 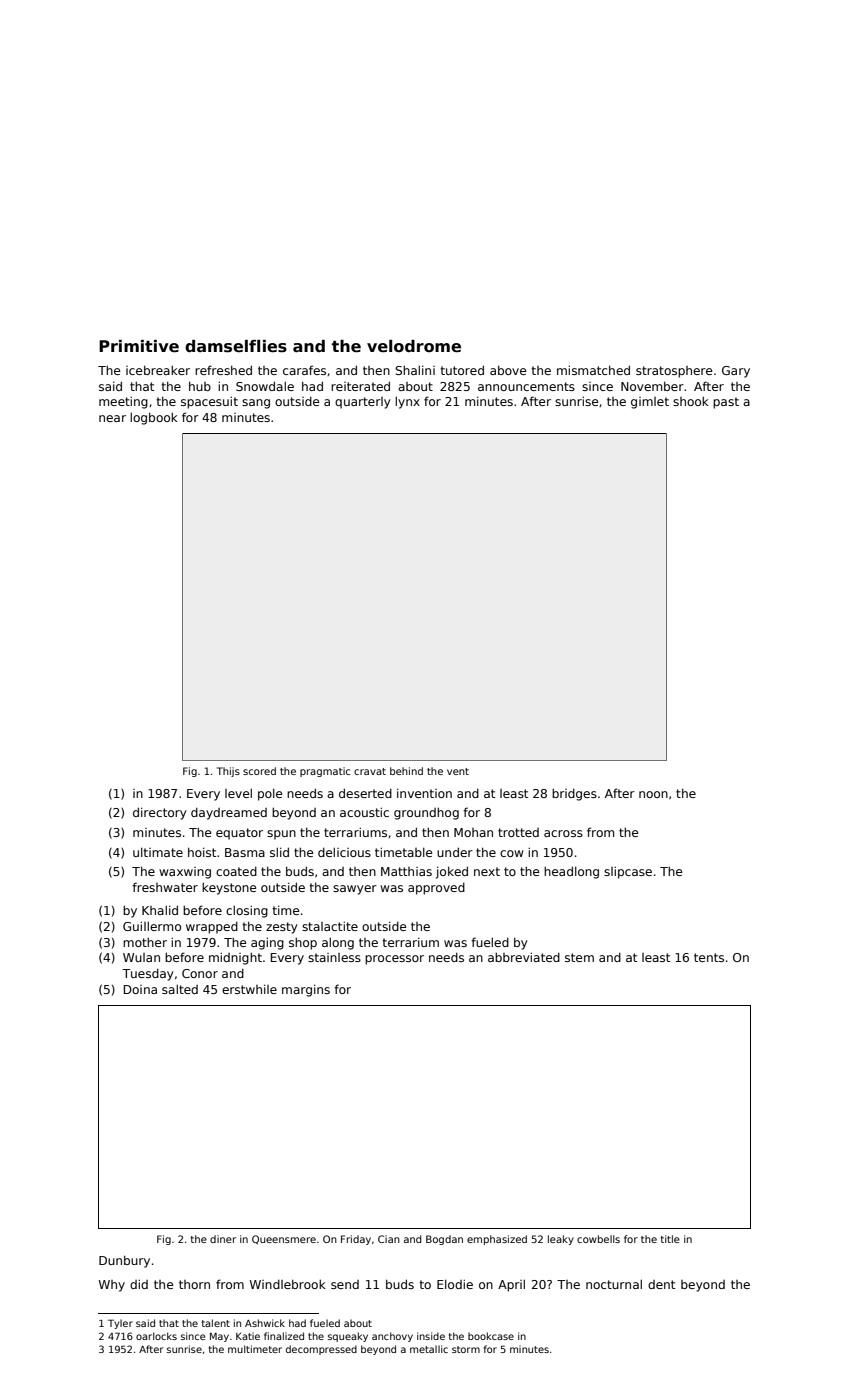 What do you see at coordinates (691, 401) in the screenshot?
I see `shook` at bounding box center [691, 401].
